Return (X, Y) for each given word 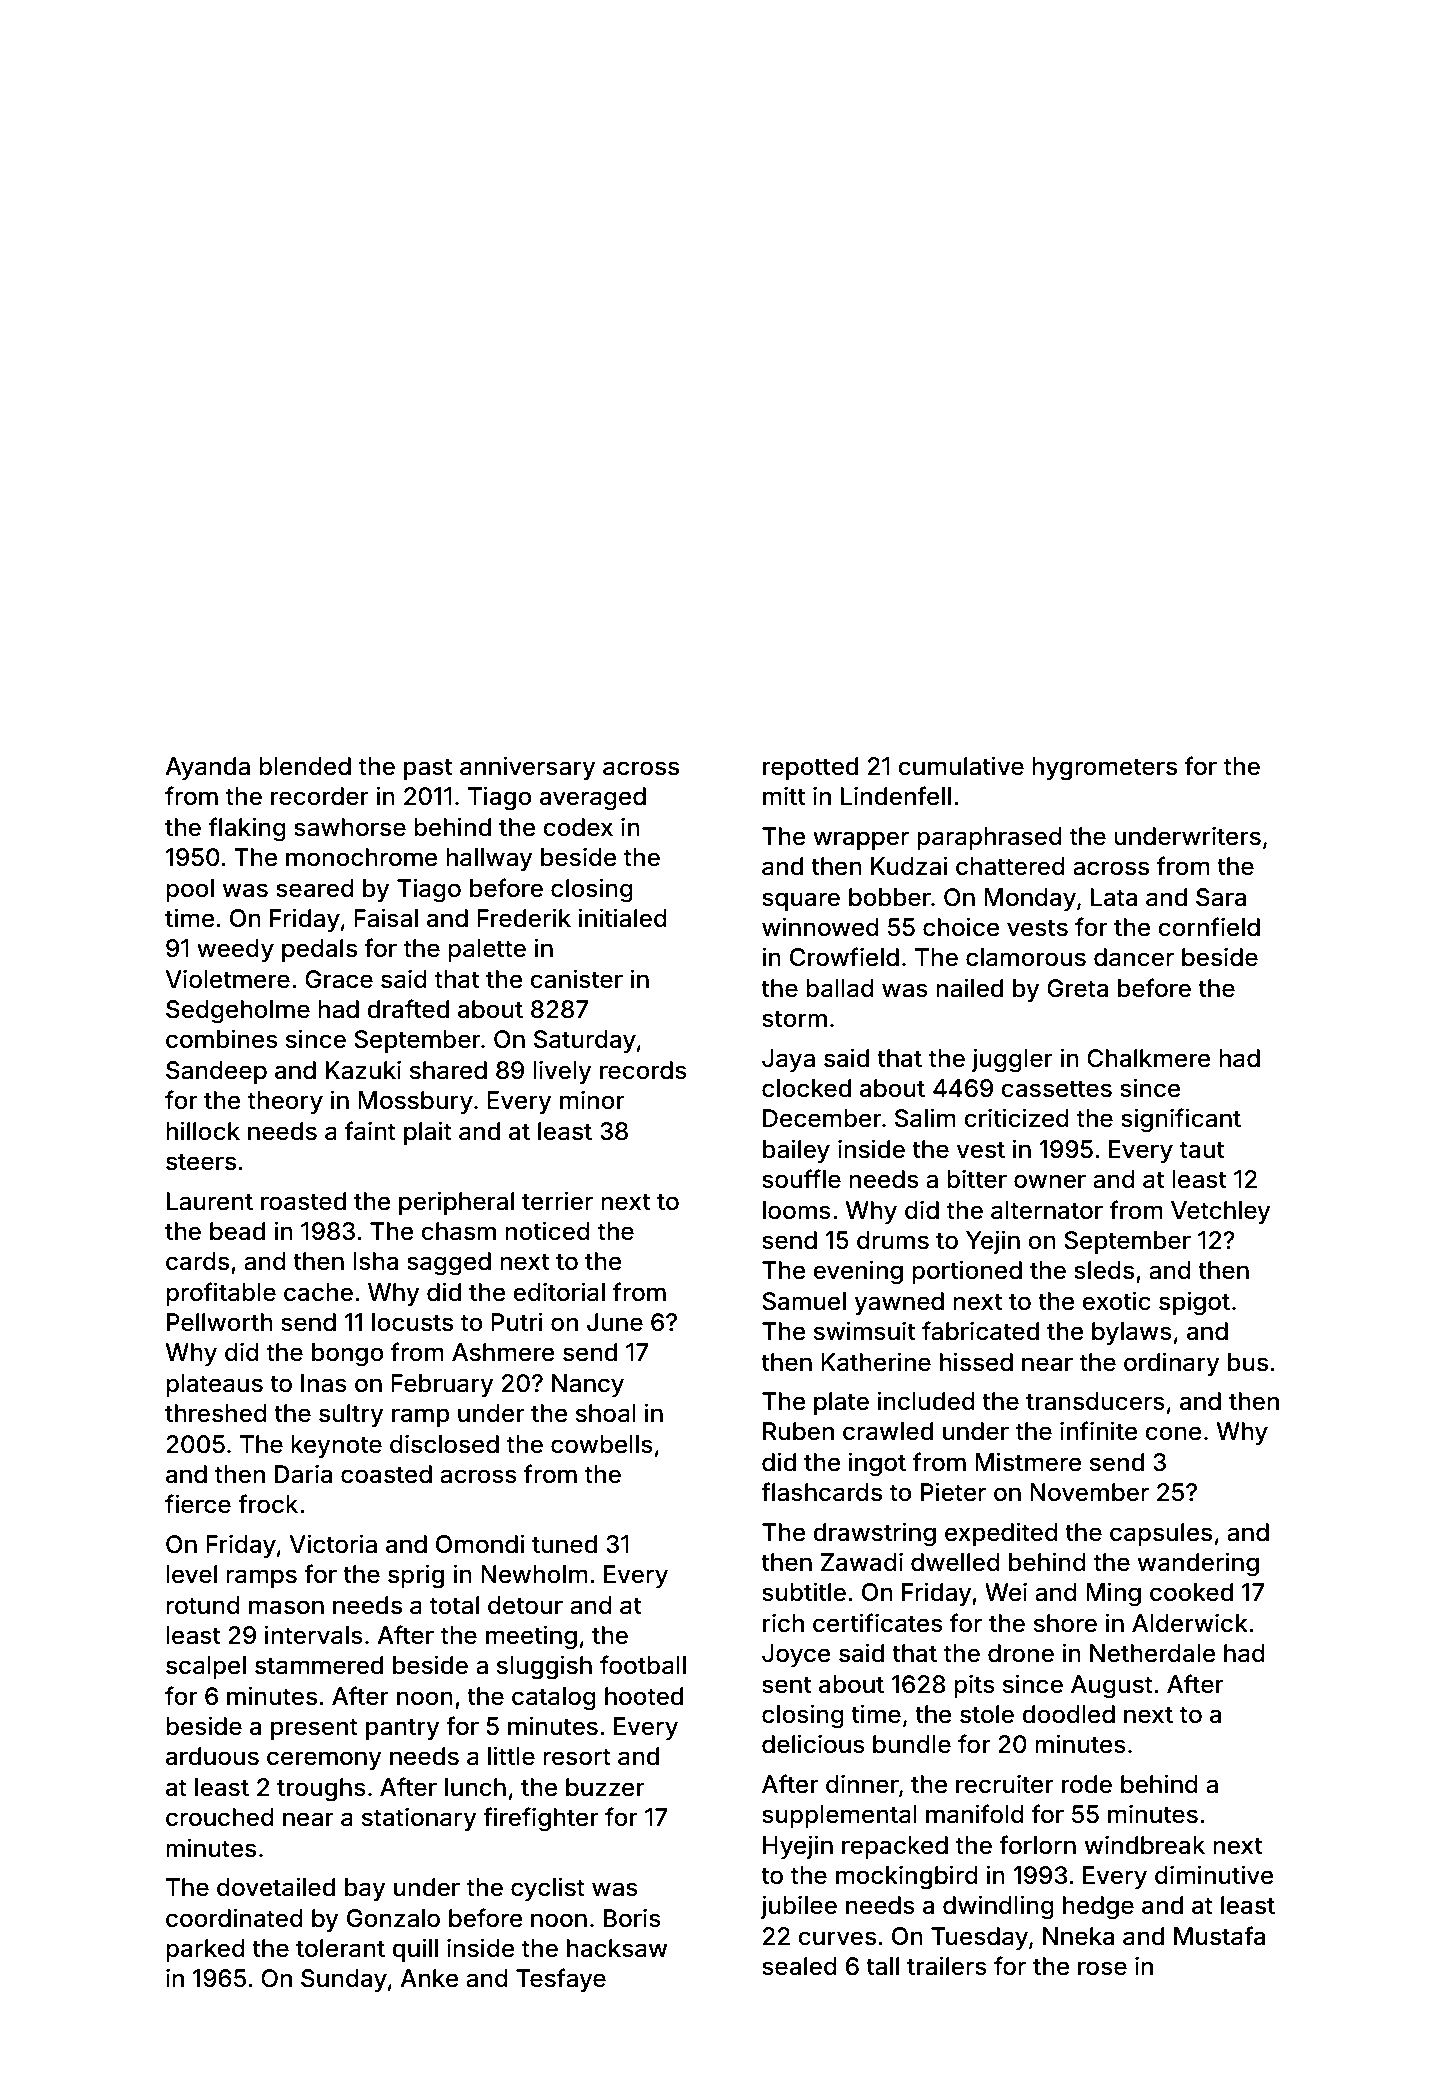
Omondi (480, 1544)
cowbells (602, 1444)
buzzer (605, 1787)
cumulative (961, 766)
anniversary (527, 768)
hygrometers (1104, 769)
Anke (429, 1978)
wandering (1198, 1564)
